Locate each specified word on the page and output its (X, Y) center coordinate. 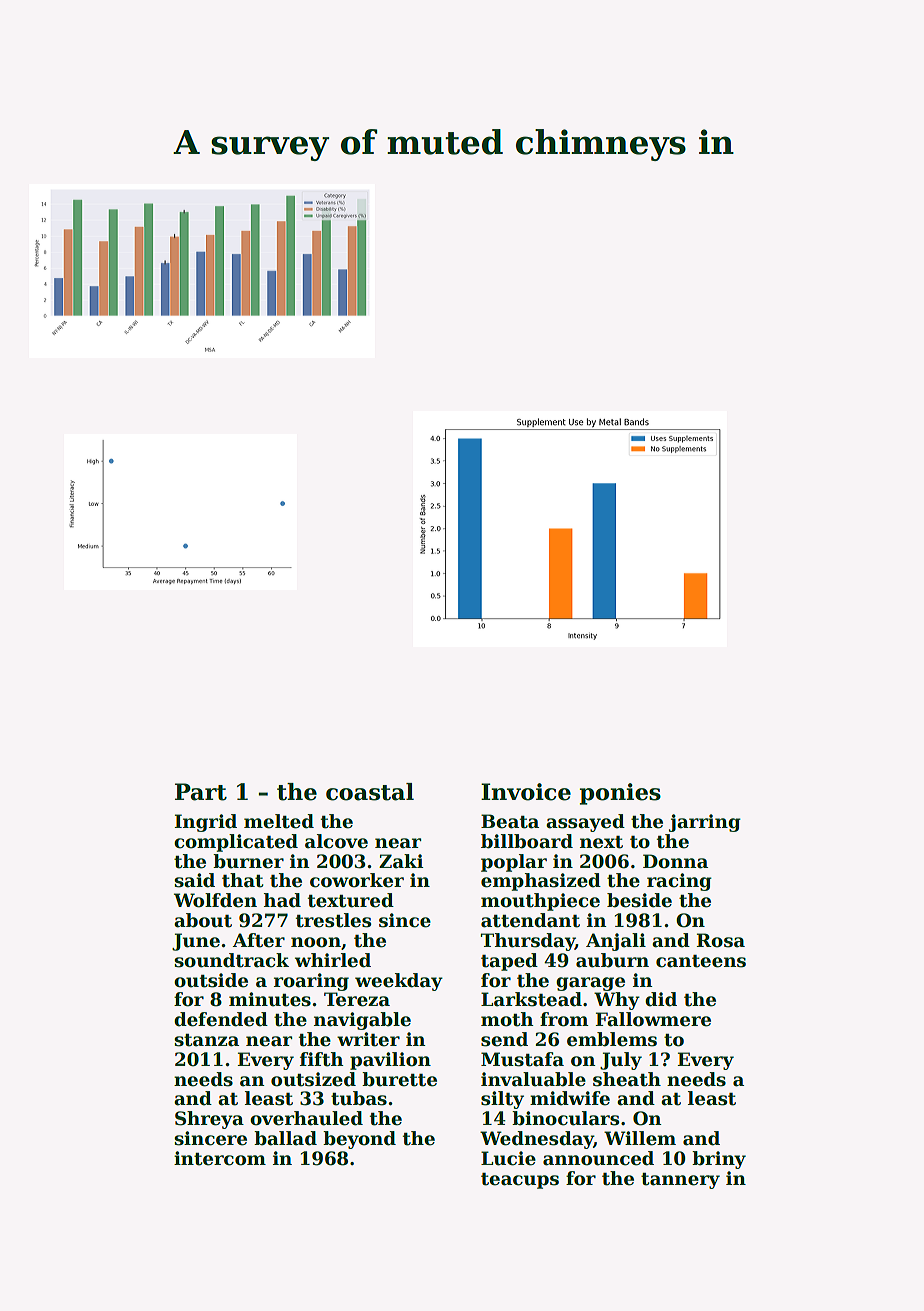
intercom (220, 1158)
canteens (701, 961)
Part (201, 792)
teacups (520, 1181)
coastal (370, 792)
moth (507, 1019)
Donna (675, 861)
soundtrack (231, 960)
